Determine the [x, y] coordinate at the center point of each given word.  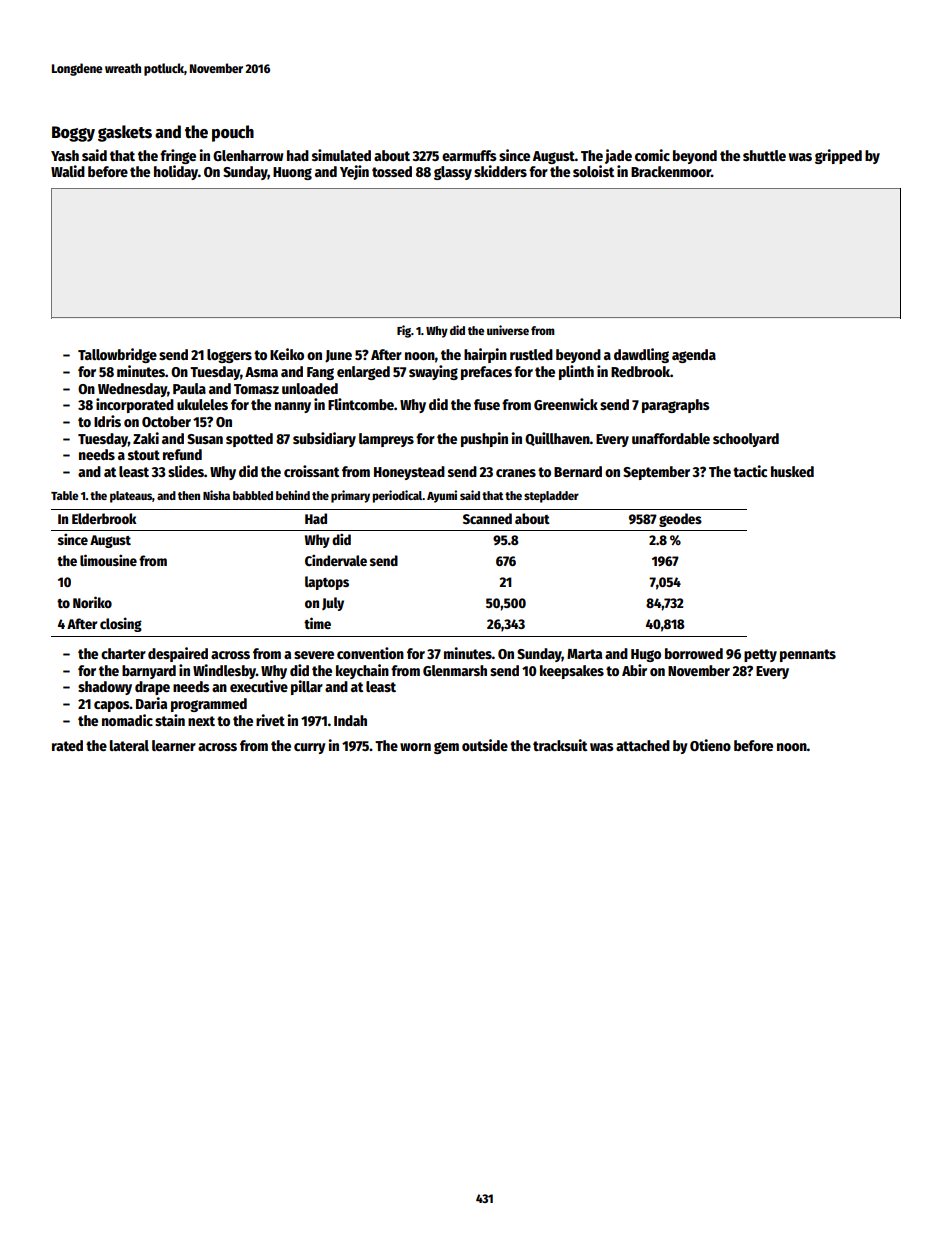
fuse [487, 404]
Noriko [92, 602]
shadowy [105, 688]
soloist [593, 171]
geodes [680, 520]
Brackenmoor [671, 171]
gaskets [125, 133]
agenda [694, 356]
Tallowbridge [117, 355]
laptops [327, 583]
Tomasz [256, 389]
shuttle [764, 155]
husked [792, 471]
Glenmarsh [455, 670]
